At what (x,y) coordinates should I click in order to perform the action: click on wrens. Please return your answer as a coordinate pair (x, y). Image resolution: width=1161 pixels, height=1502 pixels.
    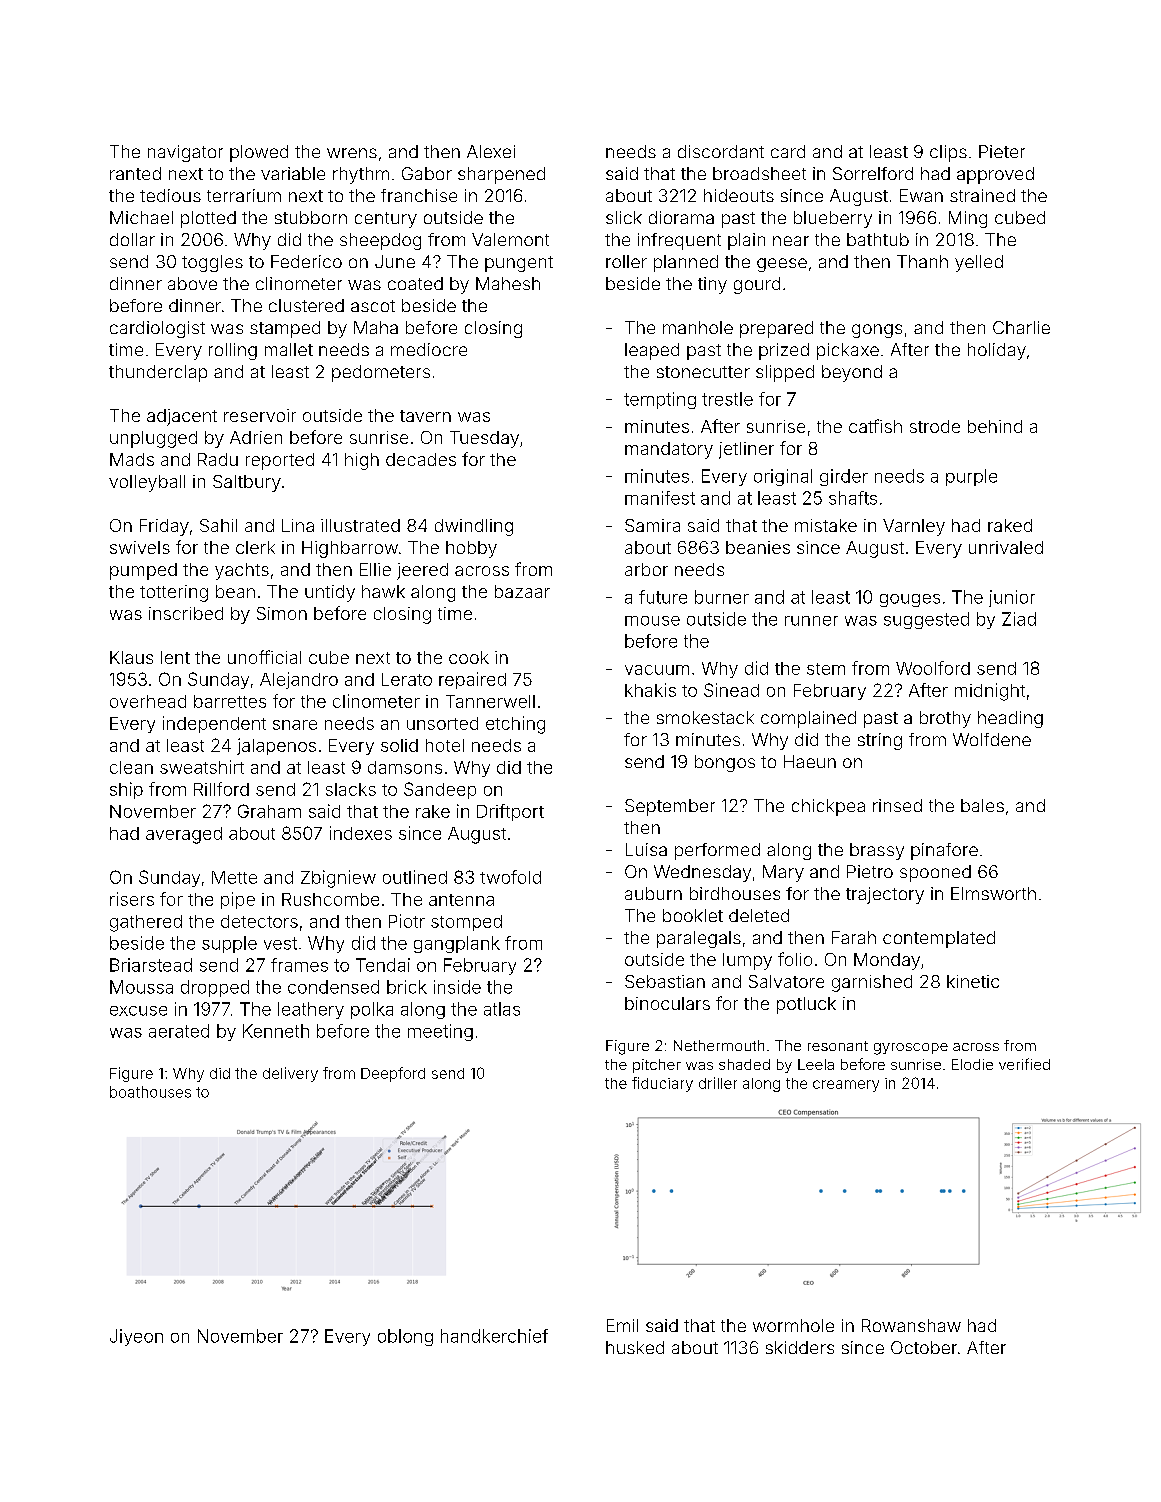
    Looking at the image, I should click on (352, 153).
